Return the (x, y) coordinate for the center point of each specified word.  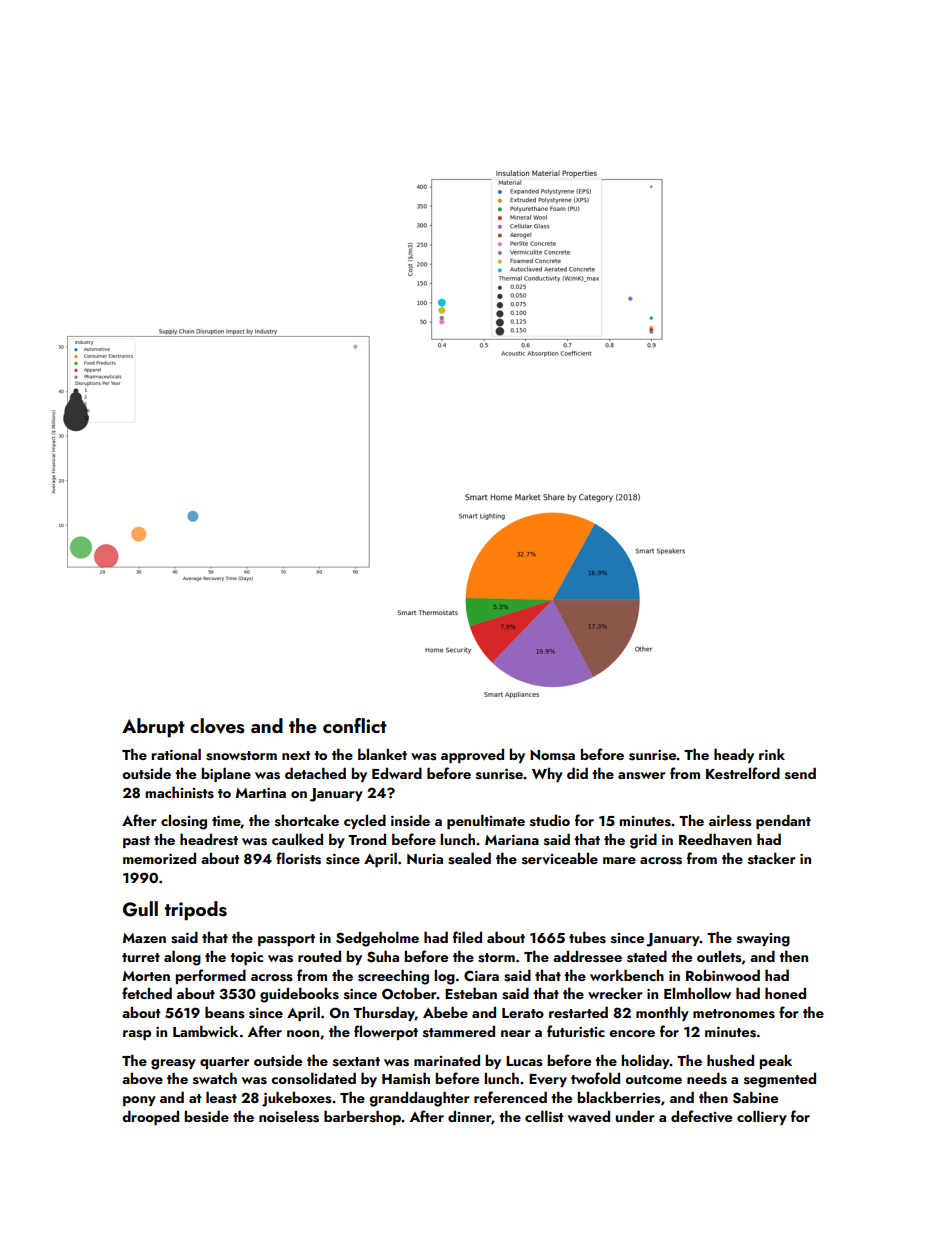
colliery (762, 1117)
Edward (397, 773)
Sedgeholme (377, 939)
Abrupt (153, 727)
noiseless (289, 1117)
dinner (470, 1117)
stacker (772, 858)
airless (730, 820)
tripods (195, 910)
